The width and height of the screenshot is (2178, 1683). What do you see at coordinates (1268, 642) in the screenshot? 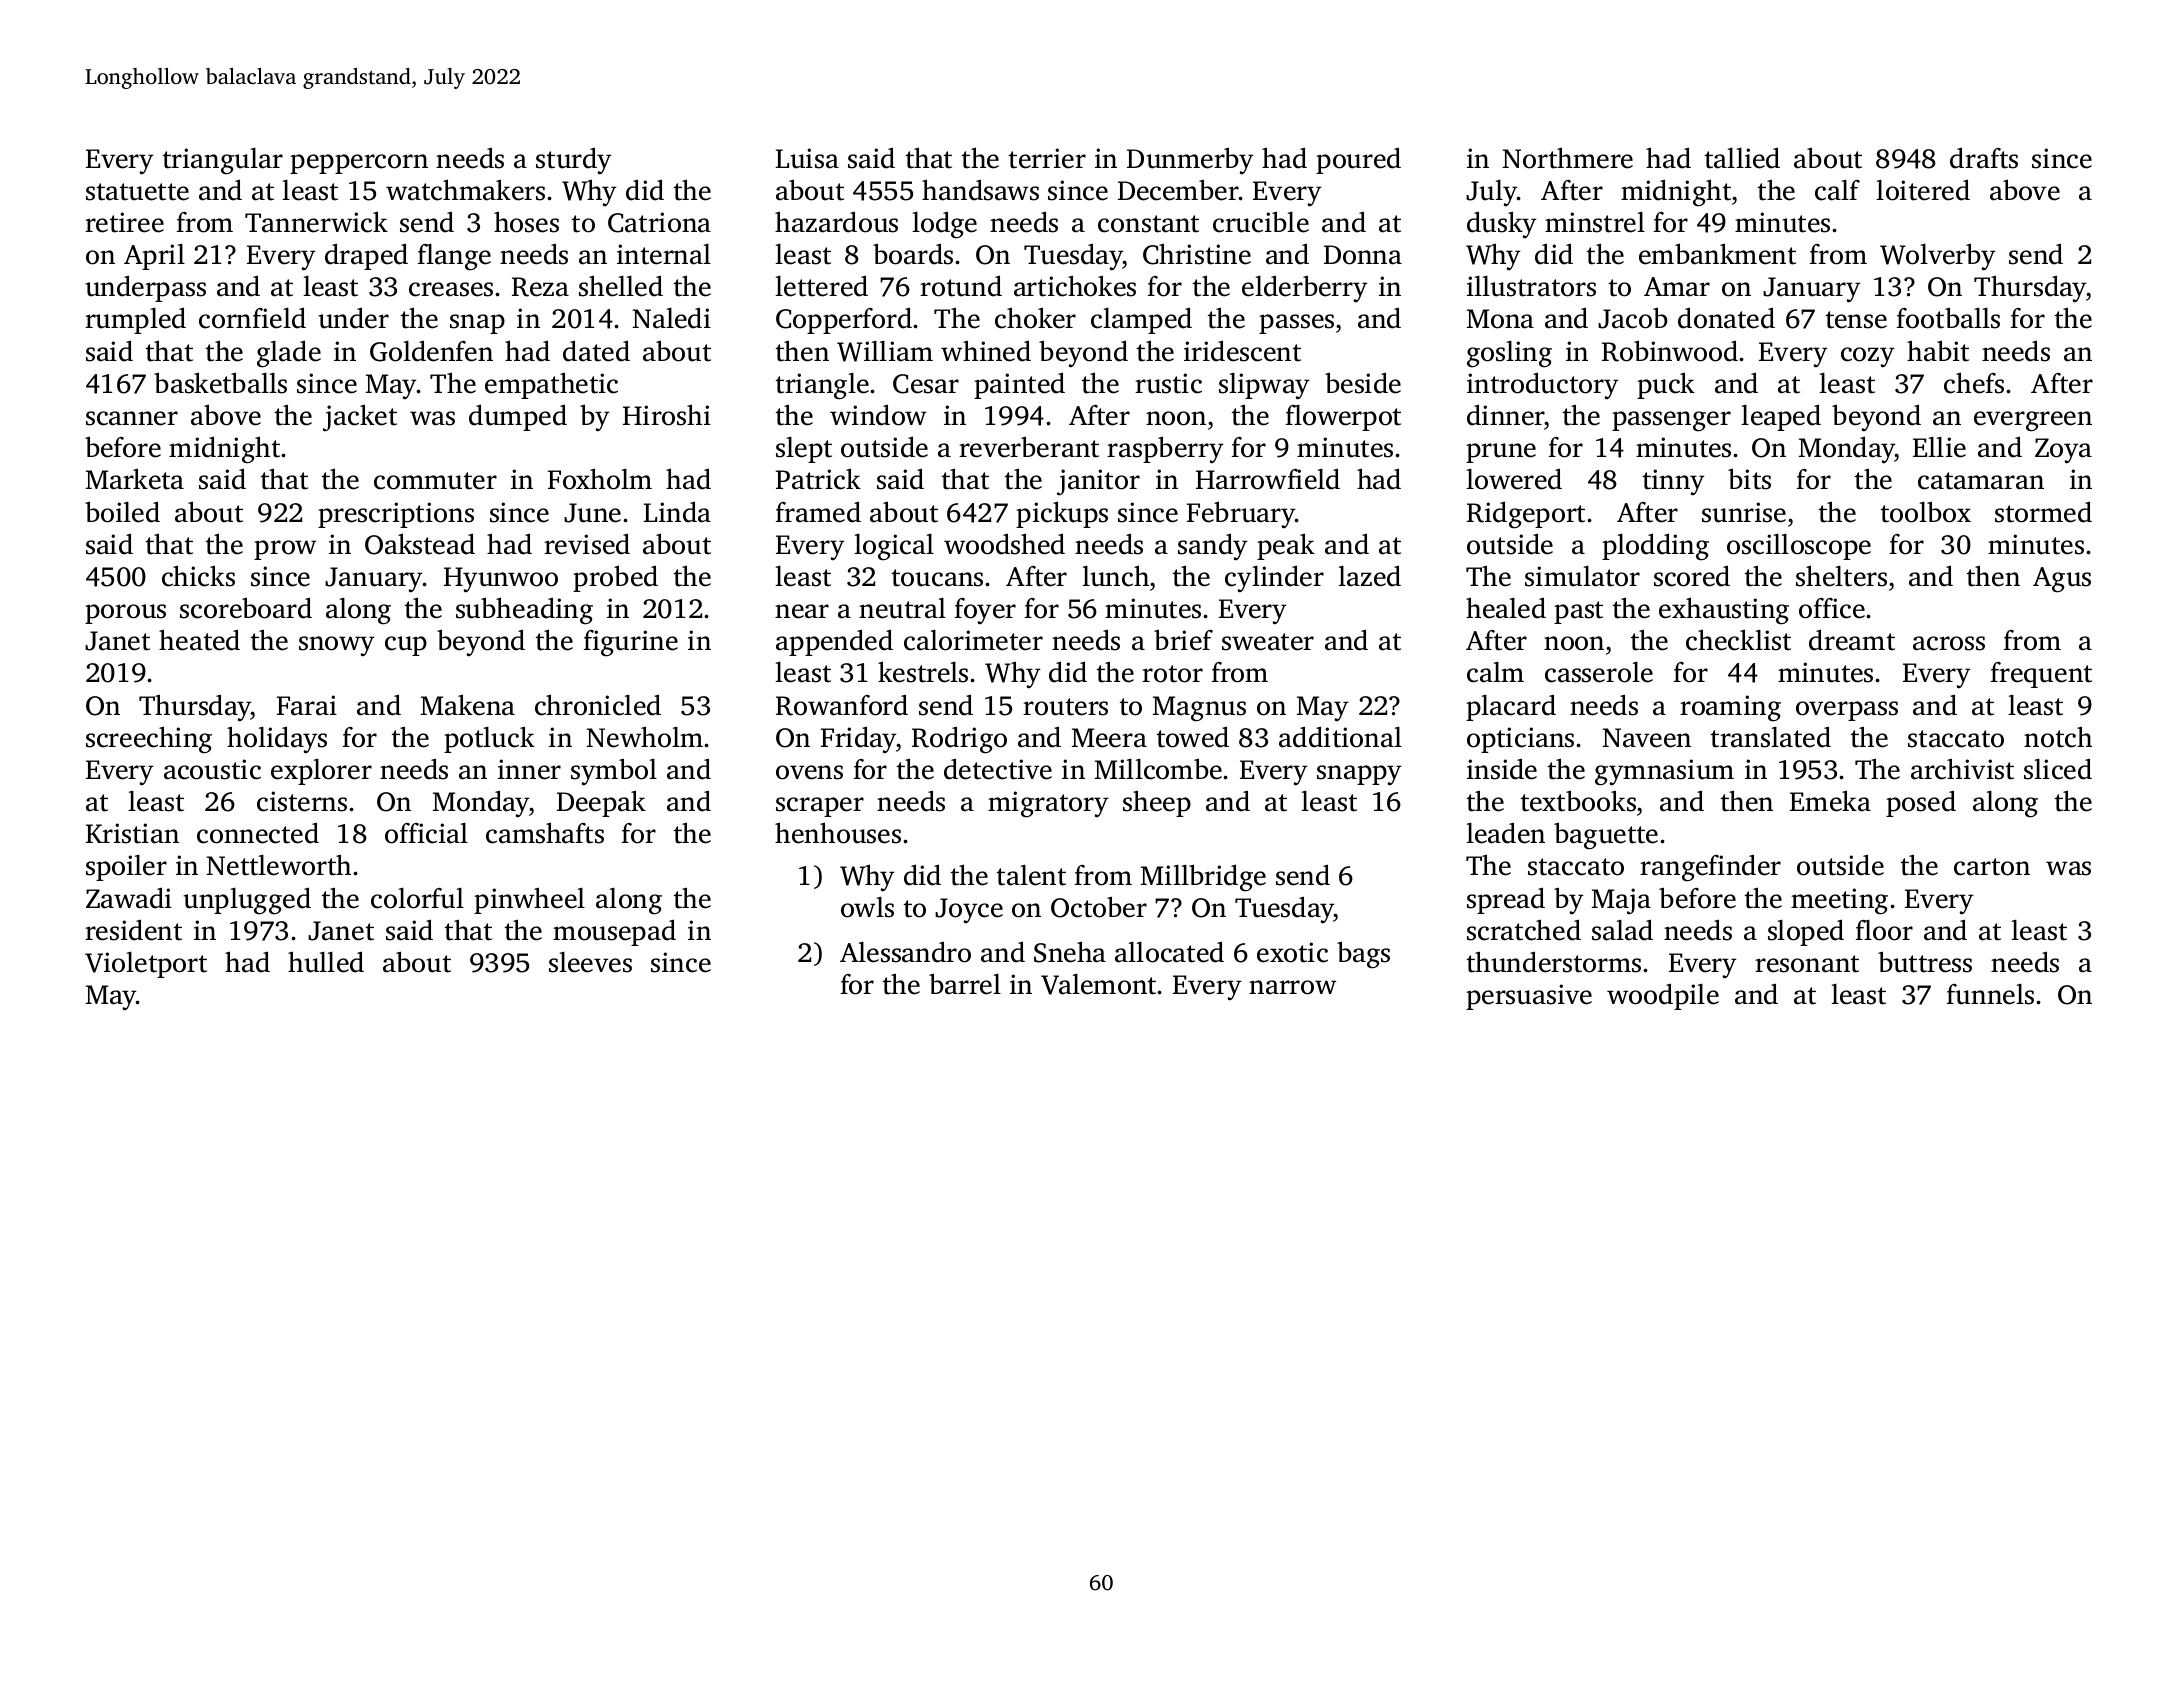
I see `sweater` at bounding box center [1268, 642].
